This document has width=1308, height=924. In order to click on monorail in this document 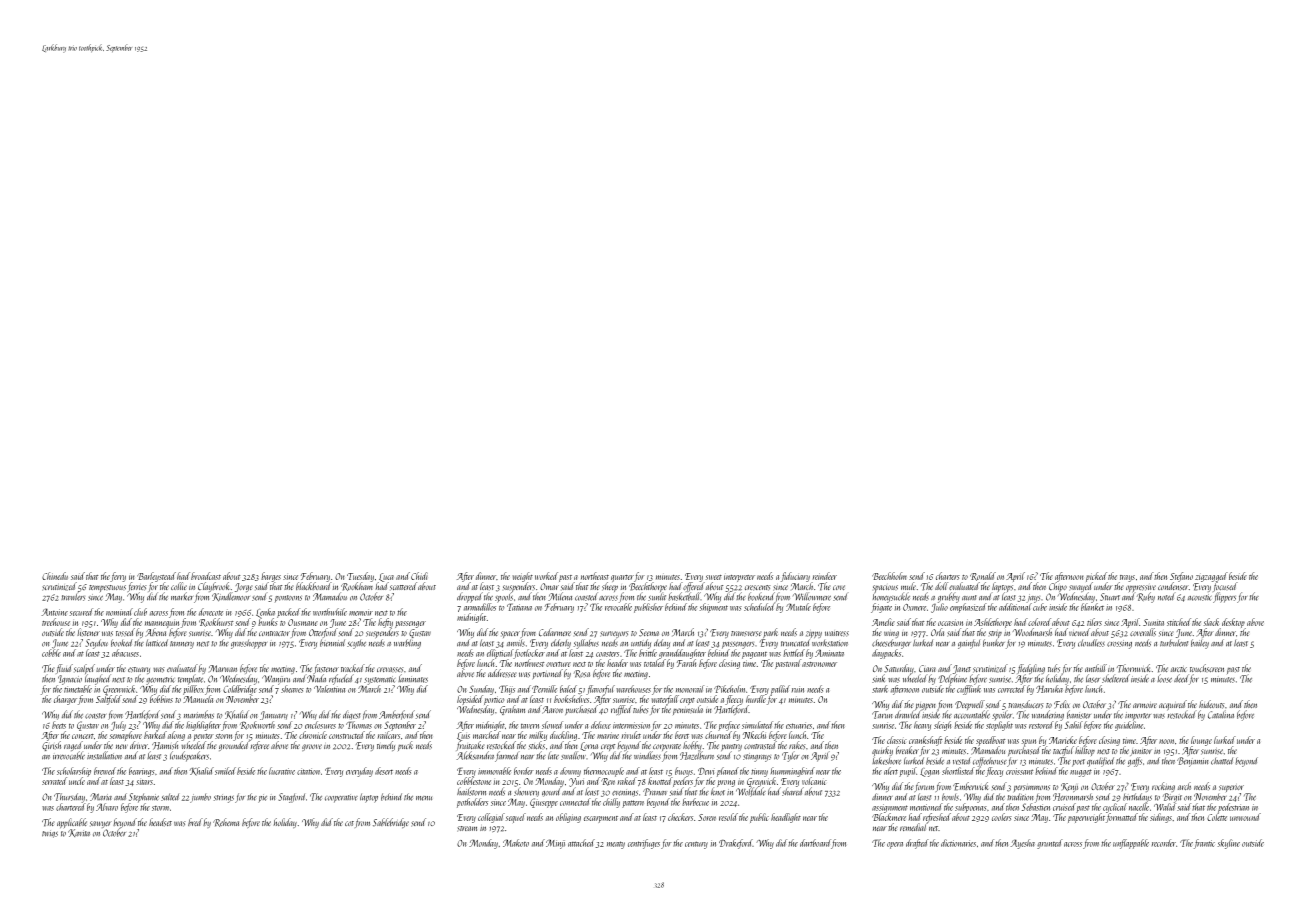, I will do `click(690, 689)`.
